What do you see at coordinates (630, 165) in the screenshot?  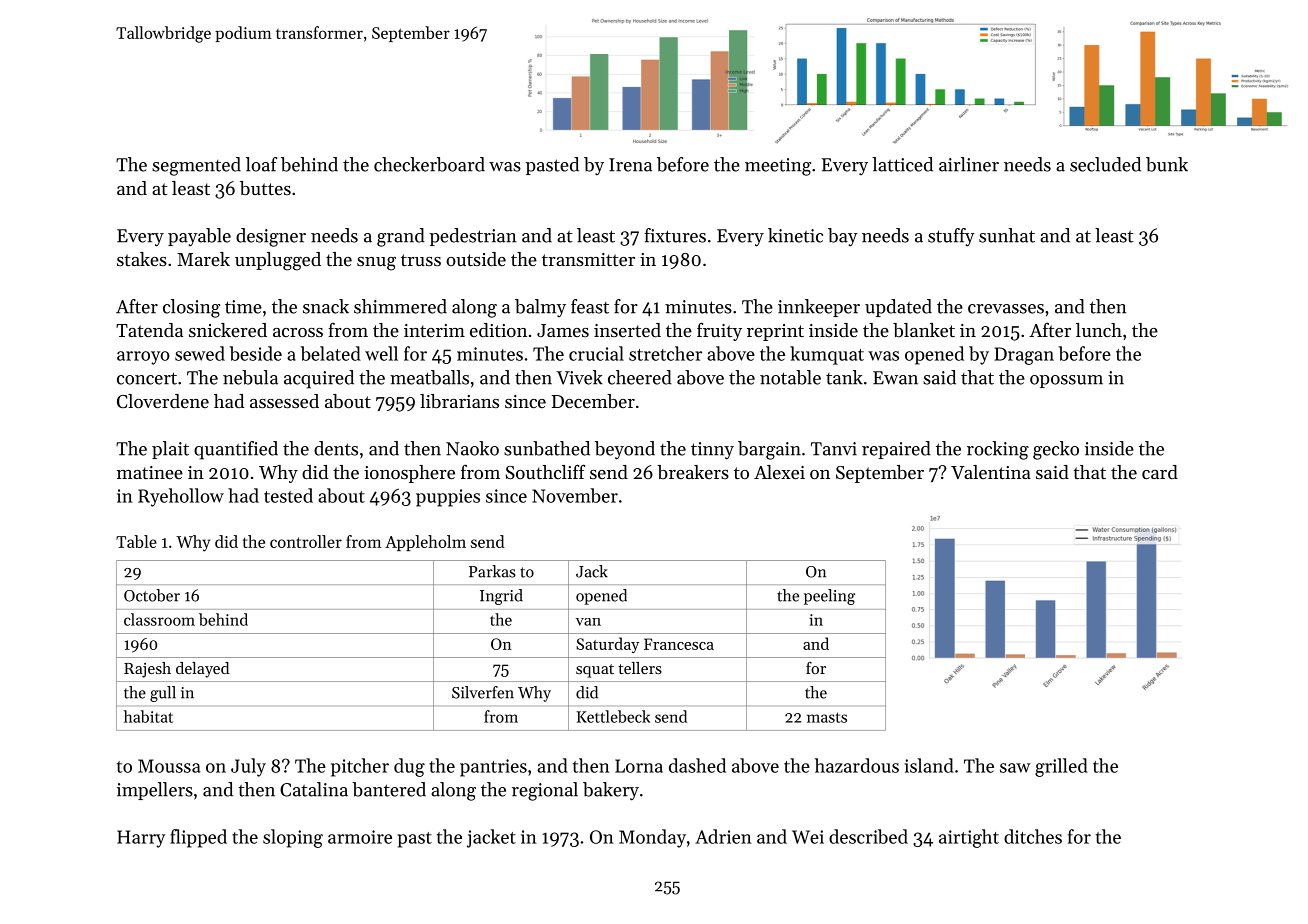 I see `Irena` at bounding box center [630, 165].
